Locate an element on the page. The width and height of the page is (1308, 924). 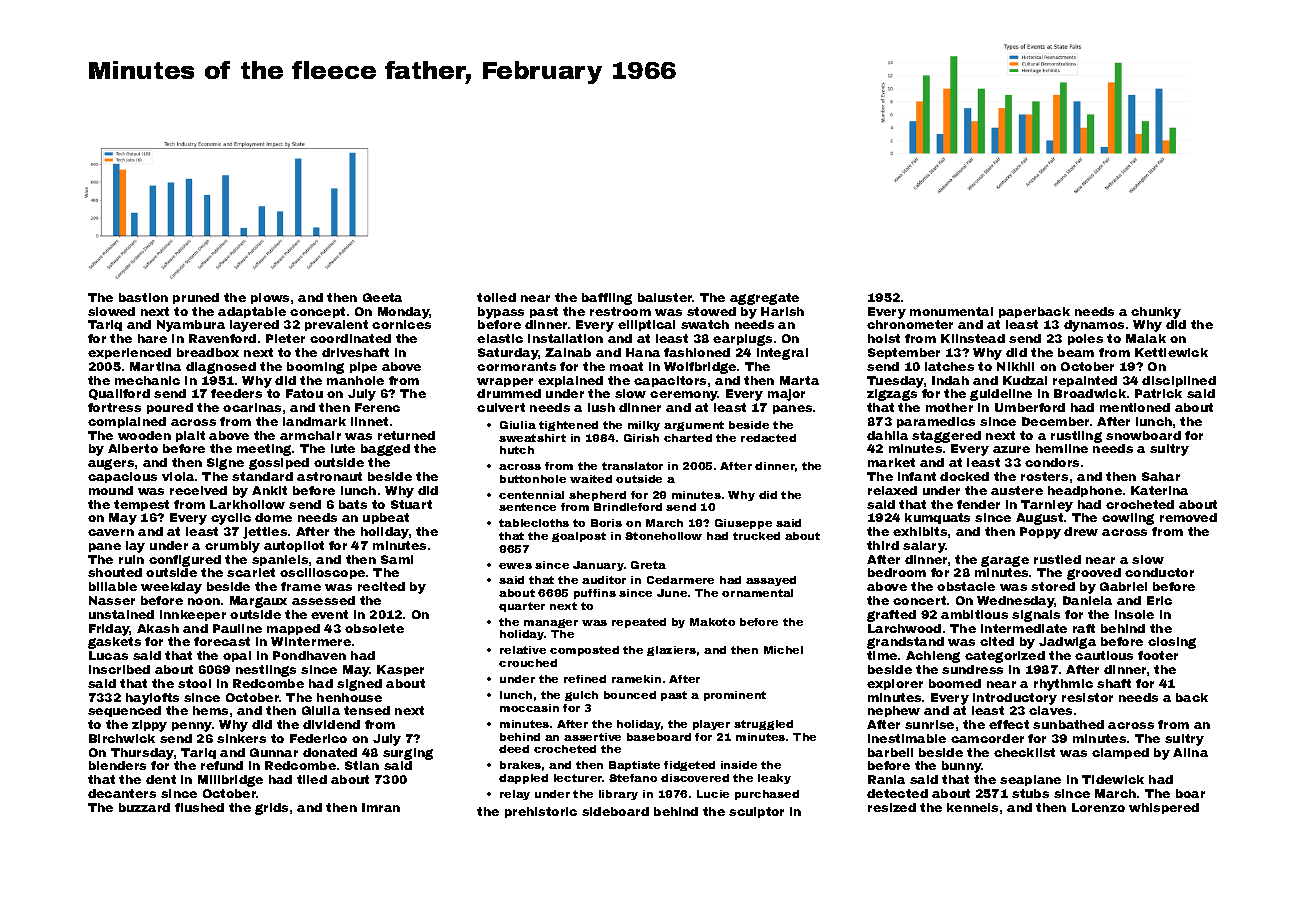
Ferenc is located at coordinates (377, 407).
